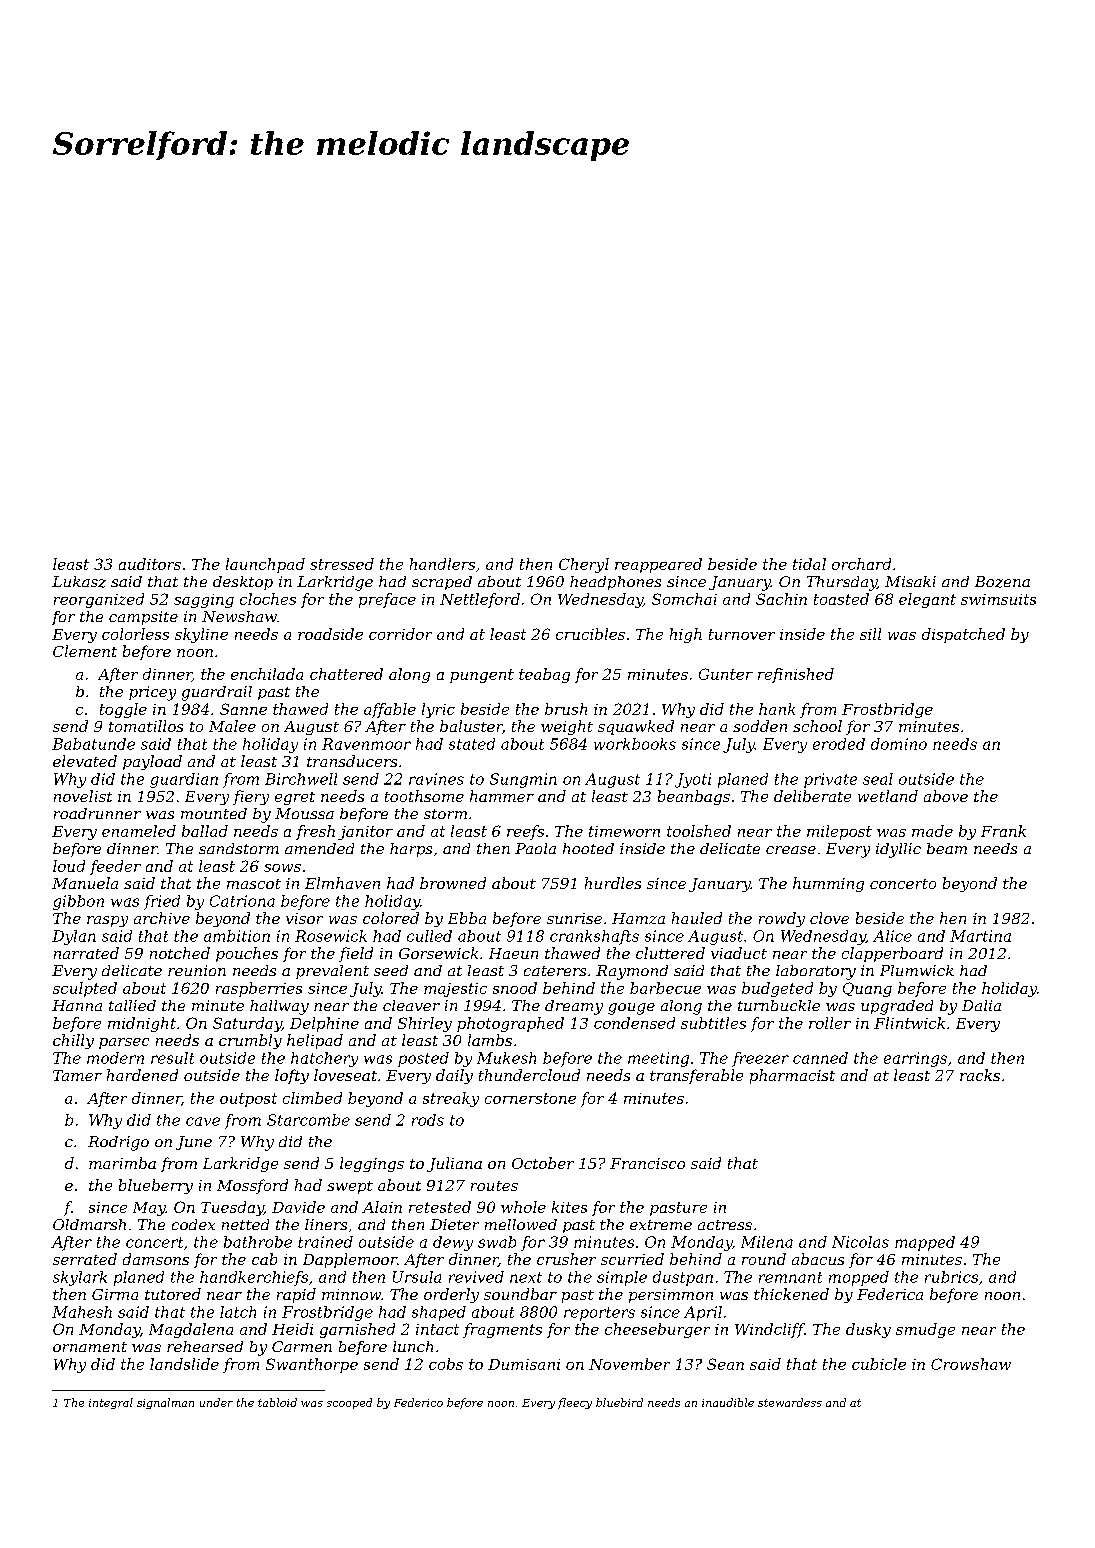 Image resolution: width=1095 pixels, height=1548 pixels. Describe the element at coordinates (523, 780) in the image. I see `Sungmin` at that location.
